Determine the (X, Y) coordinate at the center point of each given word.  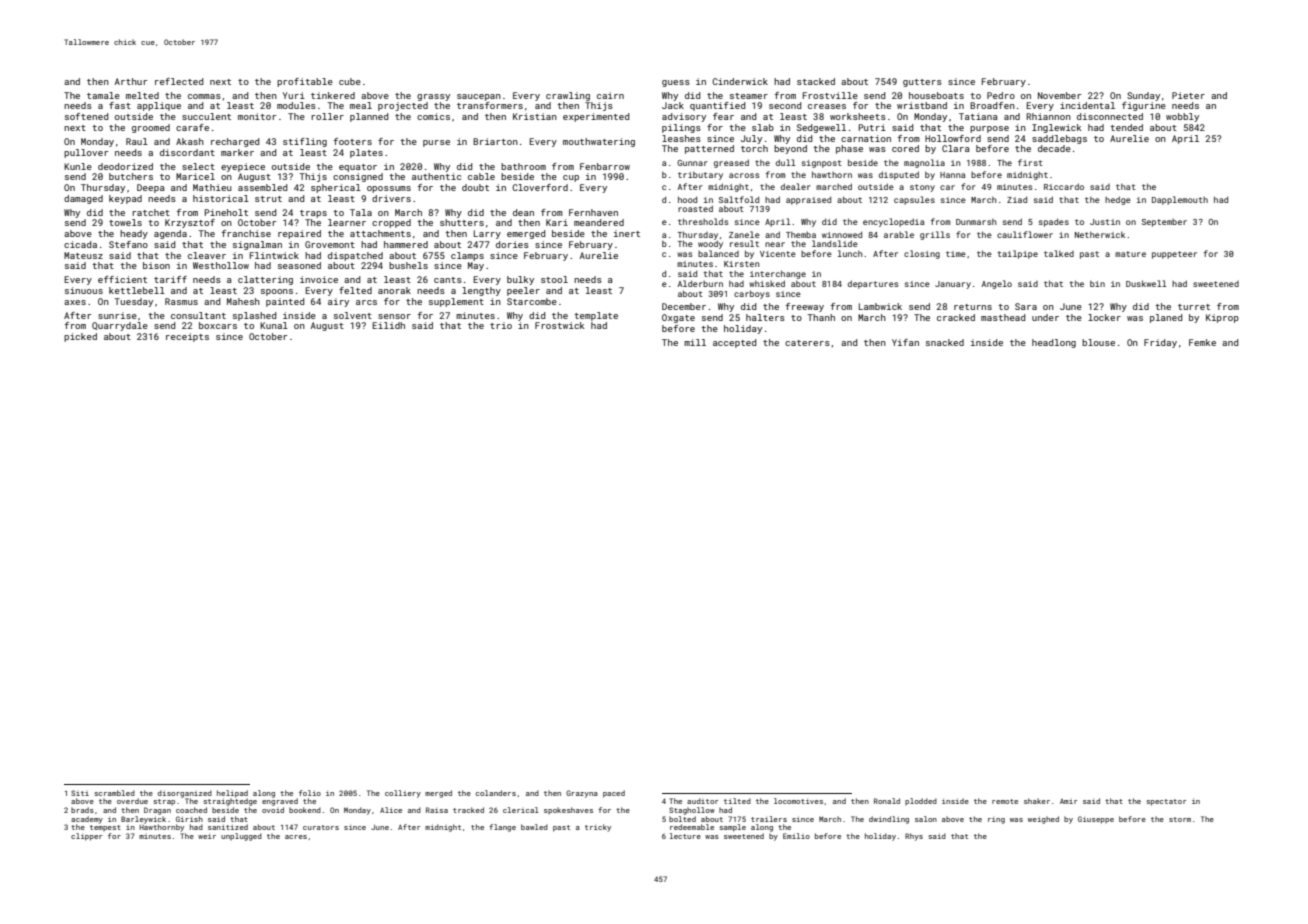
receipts (187, 337)
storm (1180, 819)
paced (614, 794)
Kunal (274, 325)
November (1059, 95)
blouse (1098, 342)
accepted (734, 343)
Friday (1160, 343)
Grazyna (582, 794)
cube (350, 81)
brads (82, 810)
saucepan (479, 97)
